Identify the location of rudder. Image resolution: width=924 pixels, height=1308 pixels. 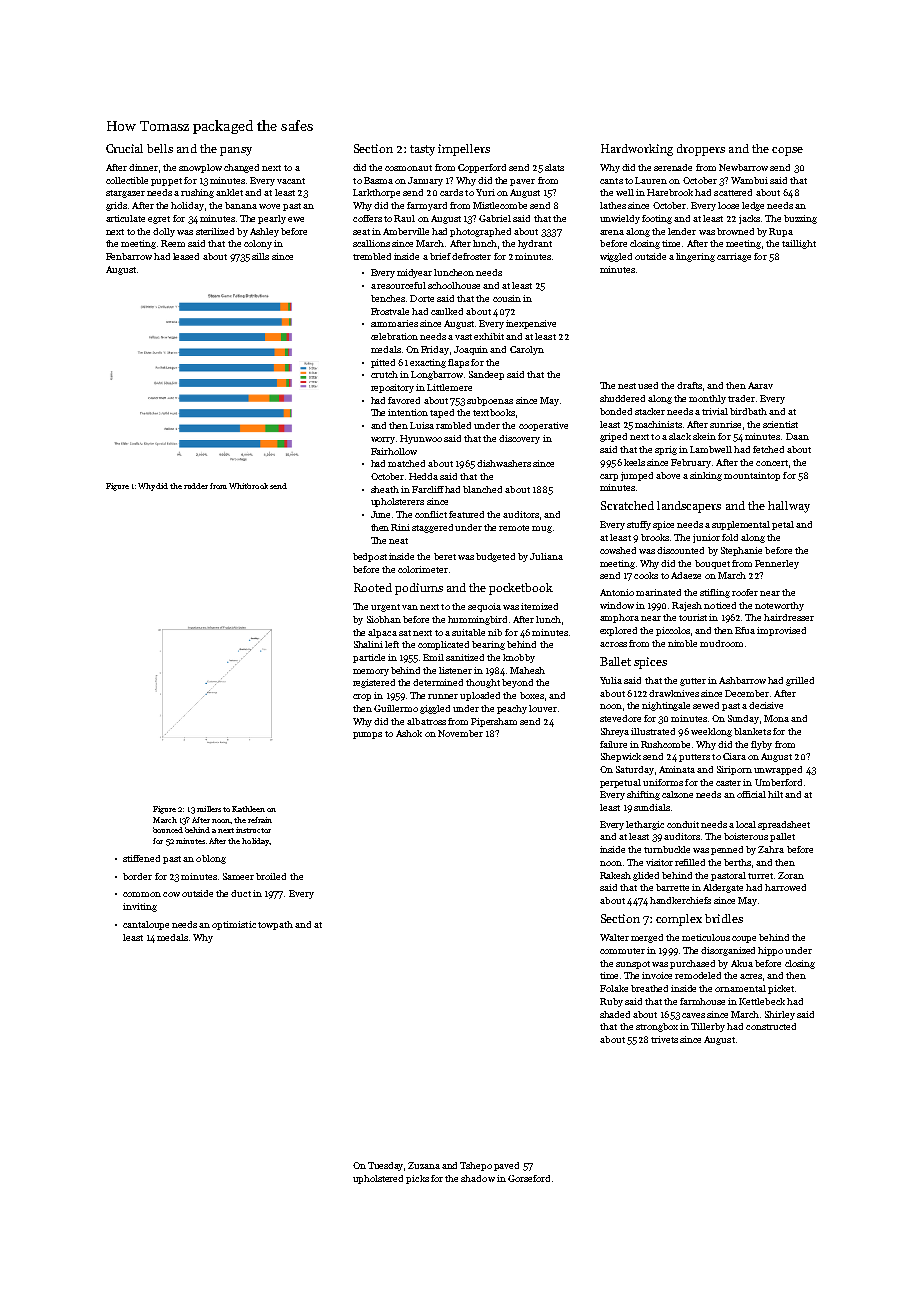
(196, 486).
